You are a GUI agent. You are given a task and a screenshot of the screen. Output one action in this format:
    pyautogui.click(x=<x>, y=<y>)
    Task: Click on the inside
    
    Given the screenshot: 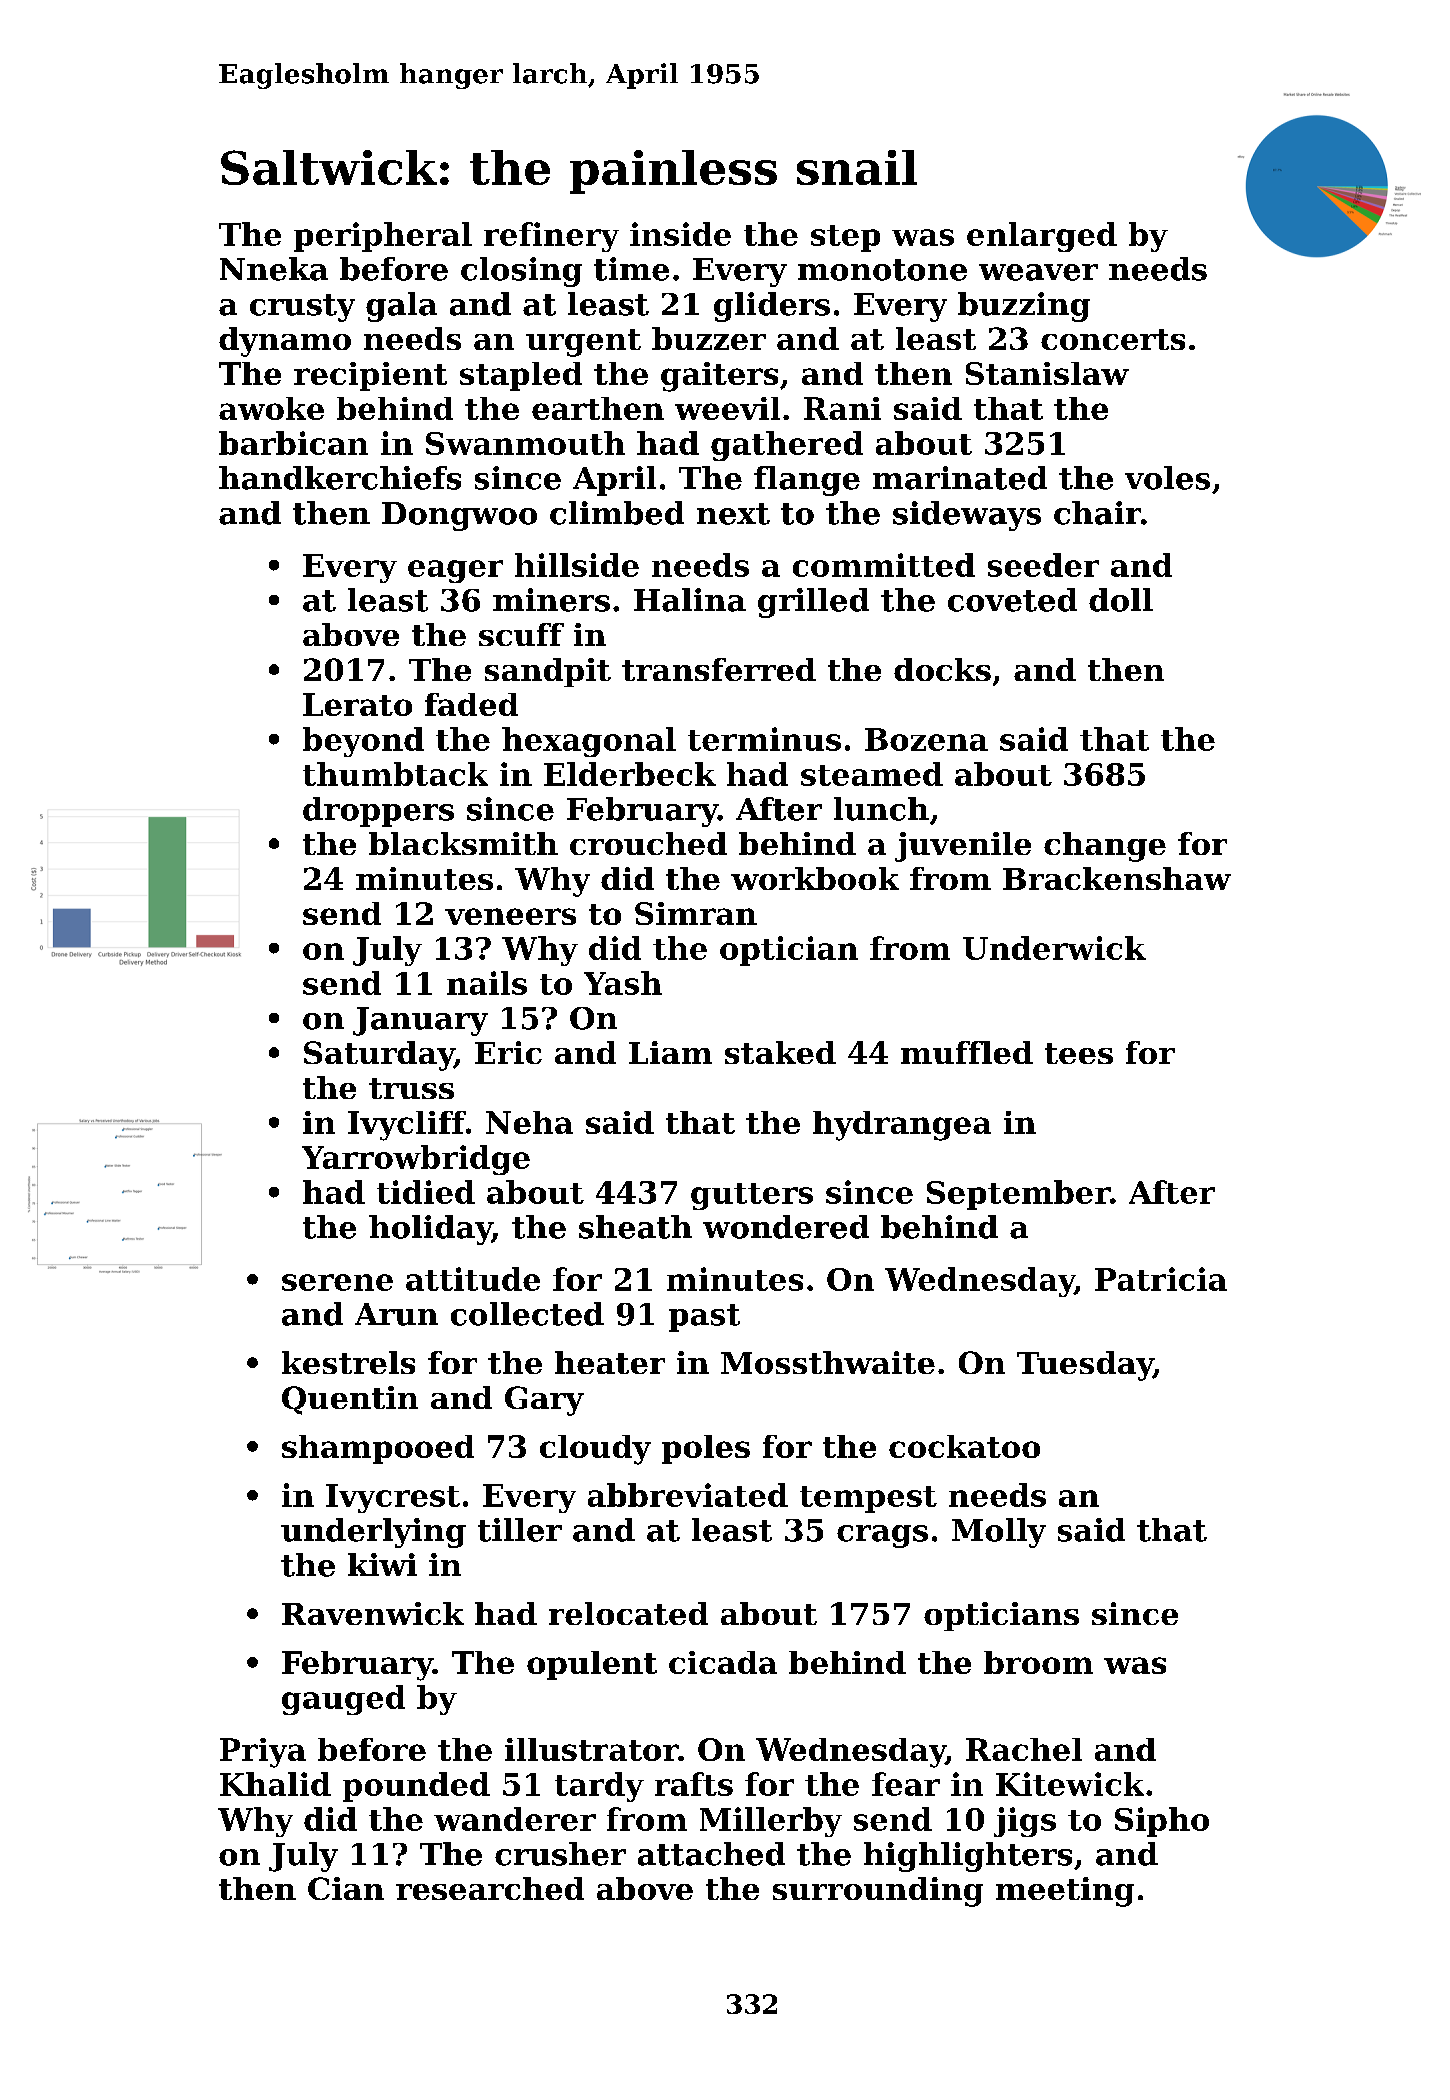 What is the action you would take?
    pyautogui.click(x=680, y=234)
